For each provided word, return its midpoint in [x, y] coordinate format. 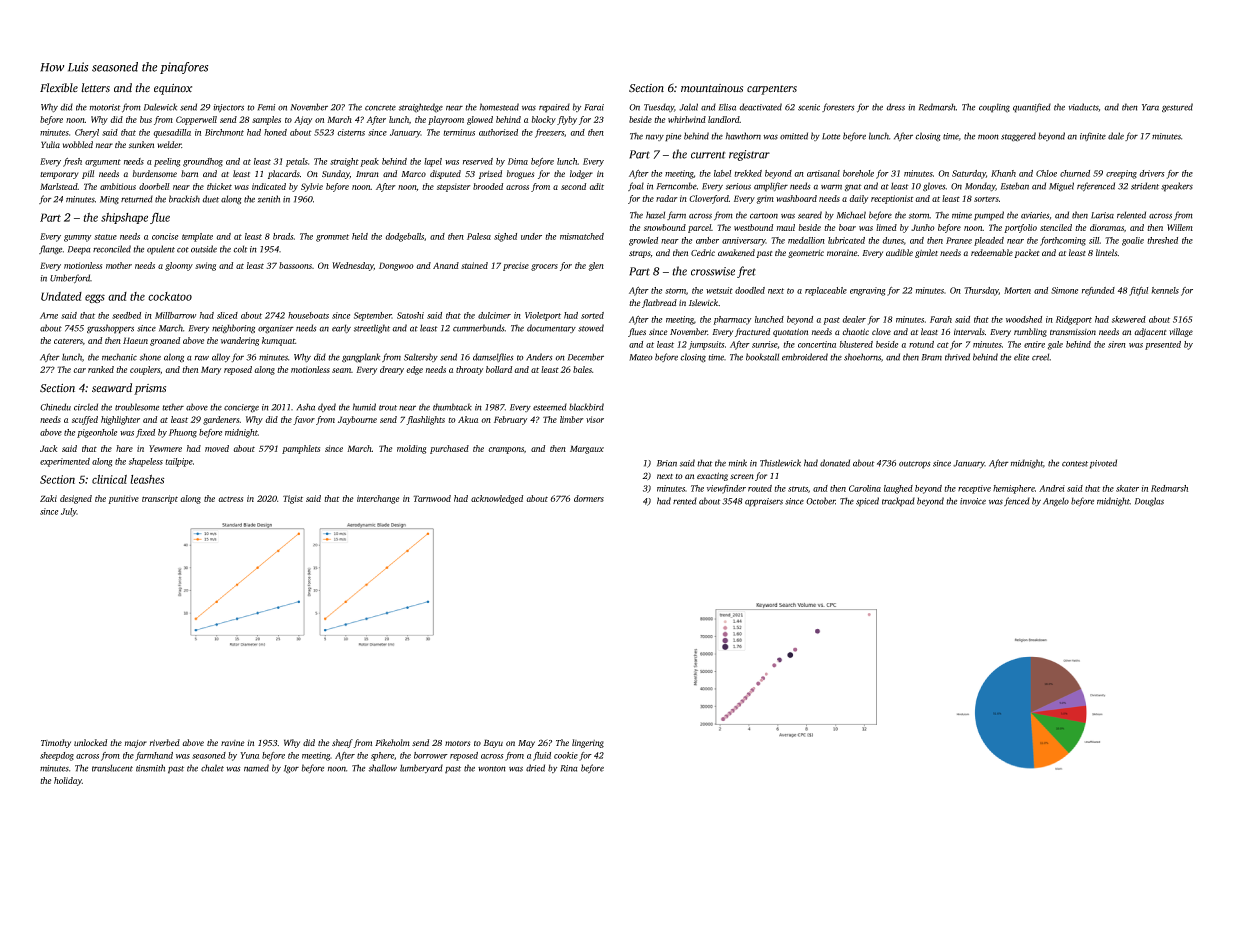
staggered [1018, 137]
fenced [1017, 501]
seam [341, 370]
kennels [1165, 290]
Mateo [641, 357]
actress [230, 499]
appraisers [764, 502]
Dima [518, 161]
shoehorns [862, 357]
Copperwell [196, 120]
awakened [736, 252]
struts [798, 489]
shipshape [124, 218]
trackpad [898, 502]
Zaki [48, 498]
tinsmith [150, 768]
